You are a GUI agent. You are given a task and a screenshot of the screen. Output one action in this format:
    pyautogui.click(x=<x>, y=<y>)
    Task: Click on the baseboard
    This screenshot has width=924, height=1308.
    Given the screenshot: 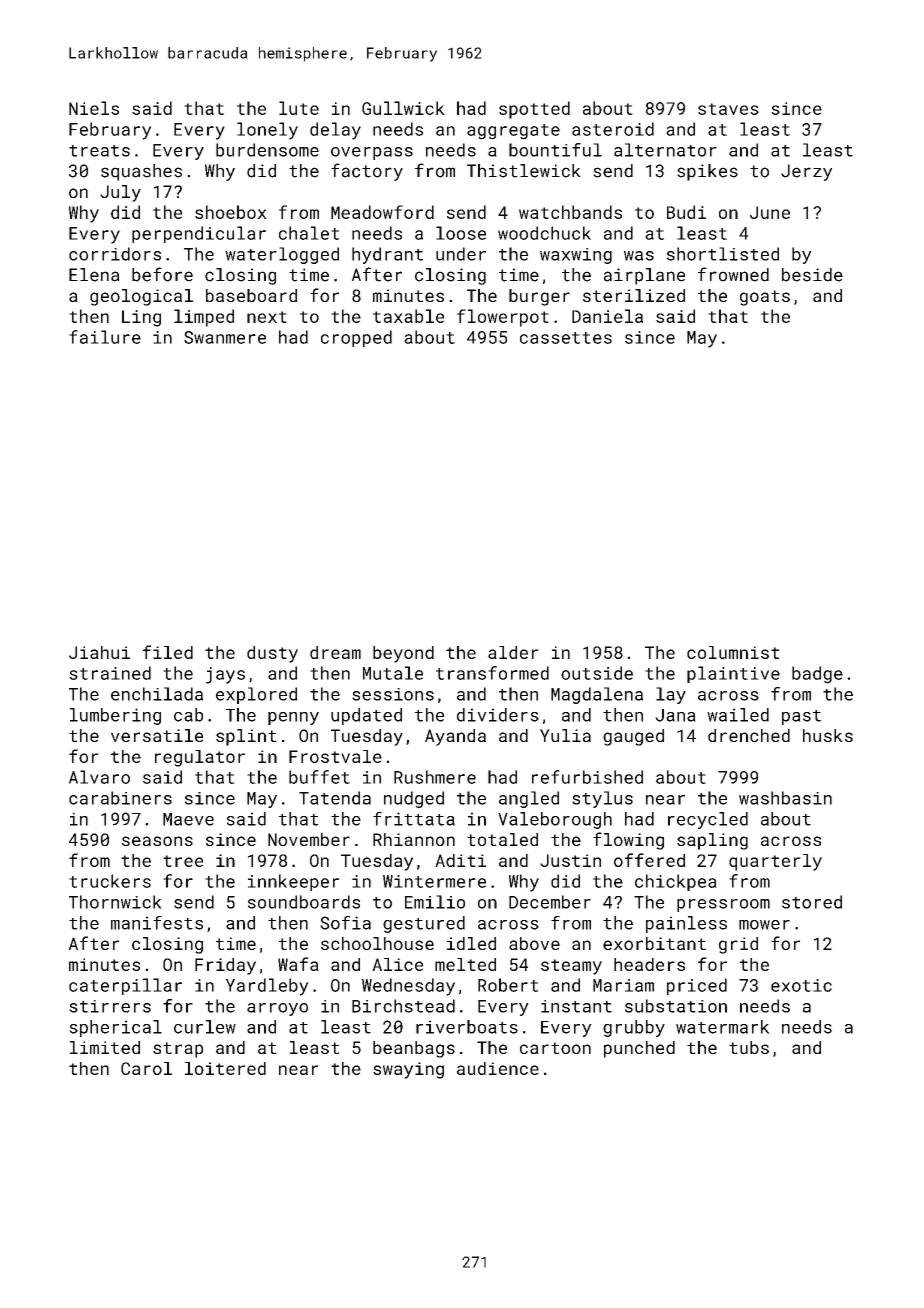 What is the action you would take?
    pyautogui.click(x=251, y=295)
